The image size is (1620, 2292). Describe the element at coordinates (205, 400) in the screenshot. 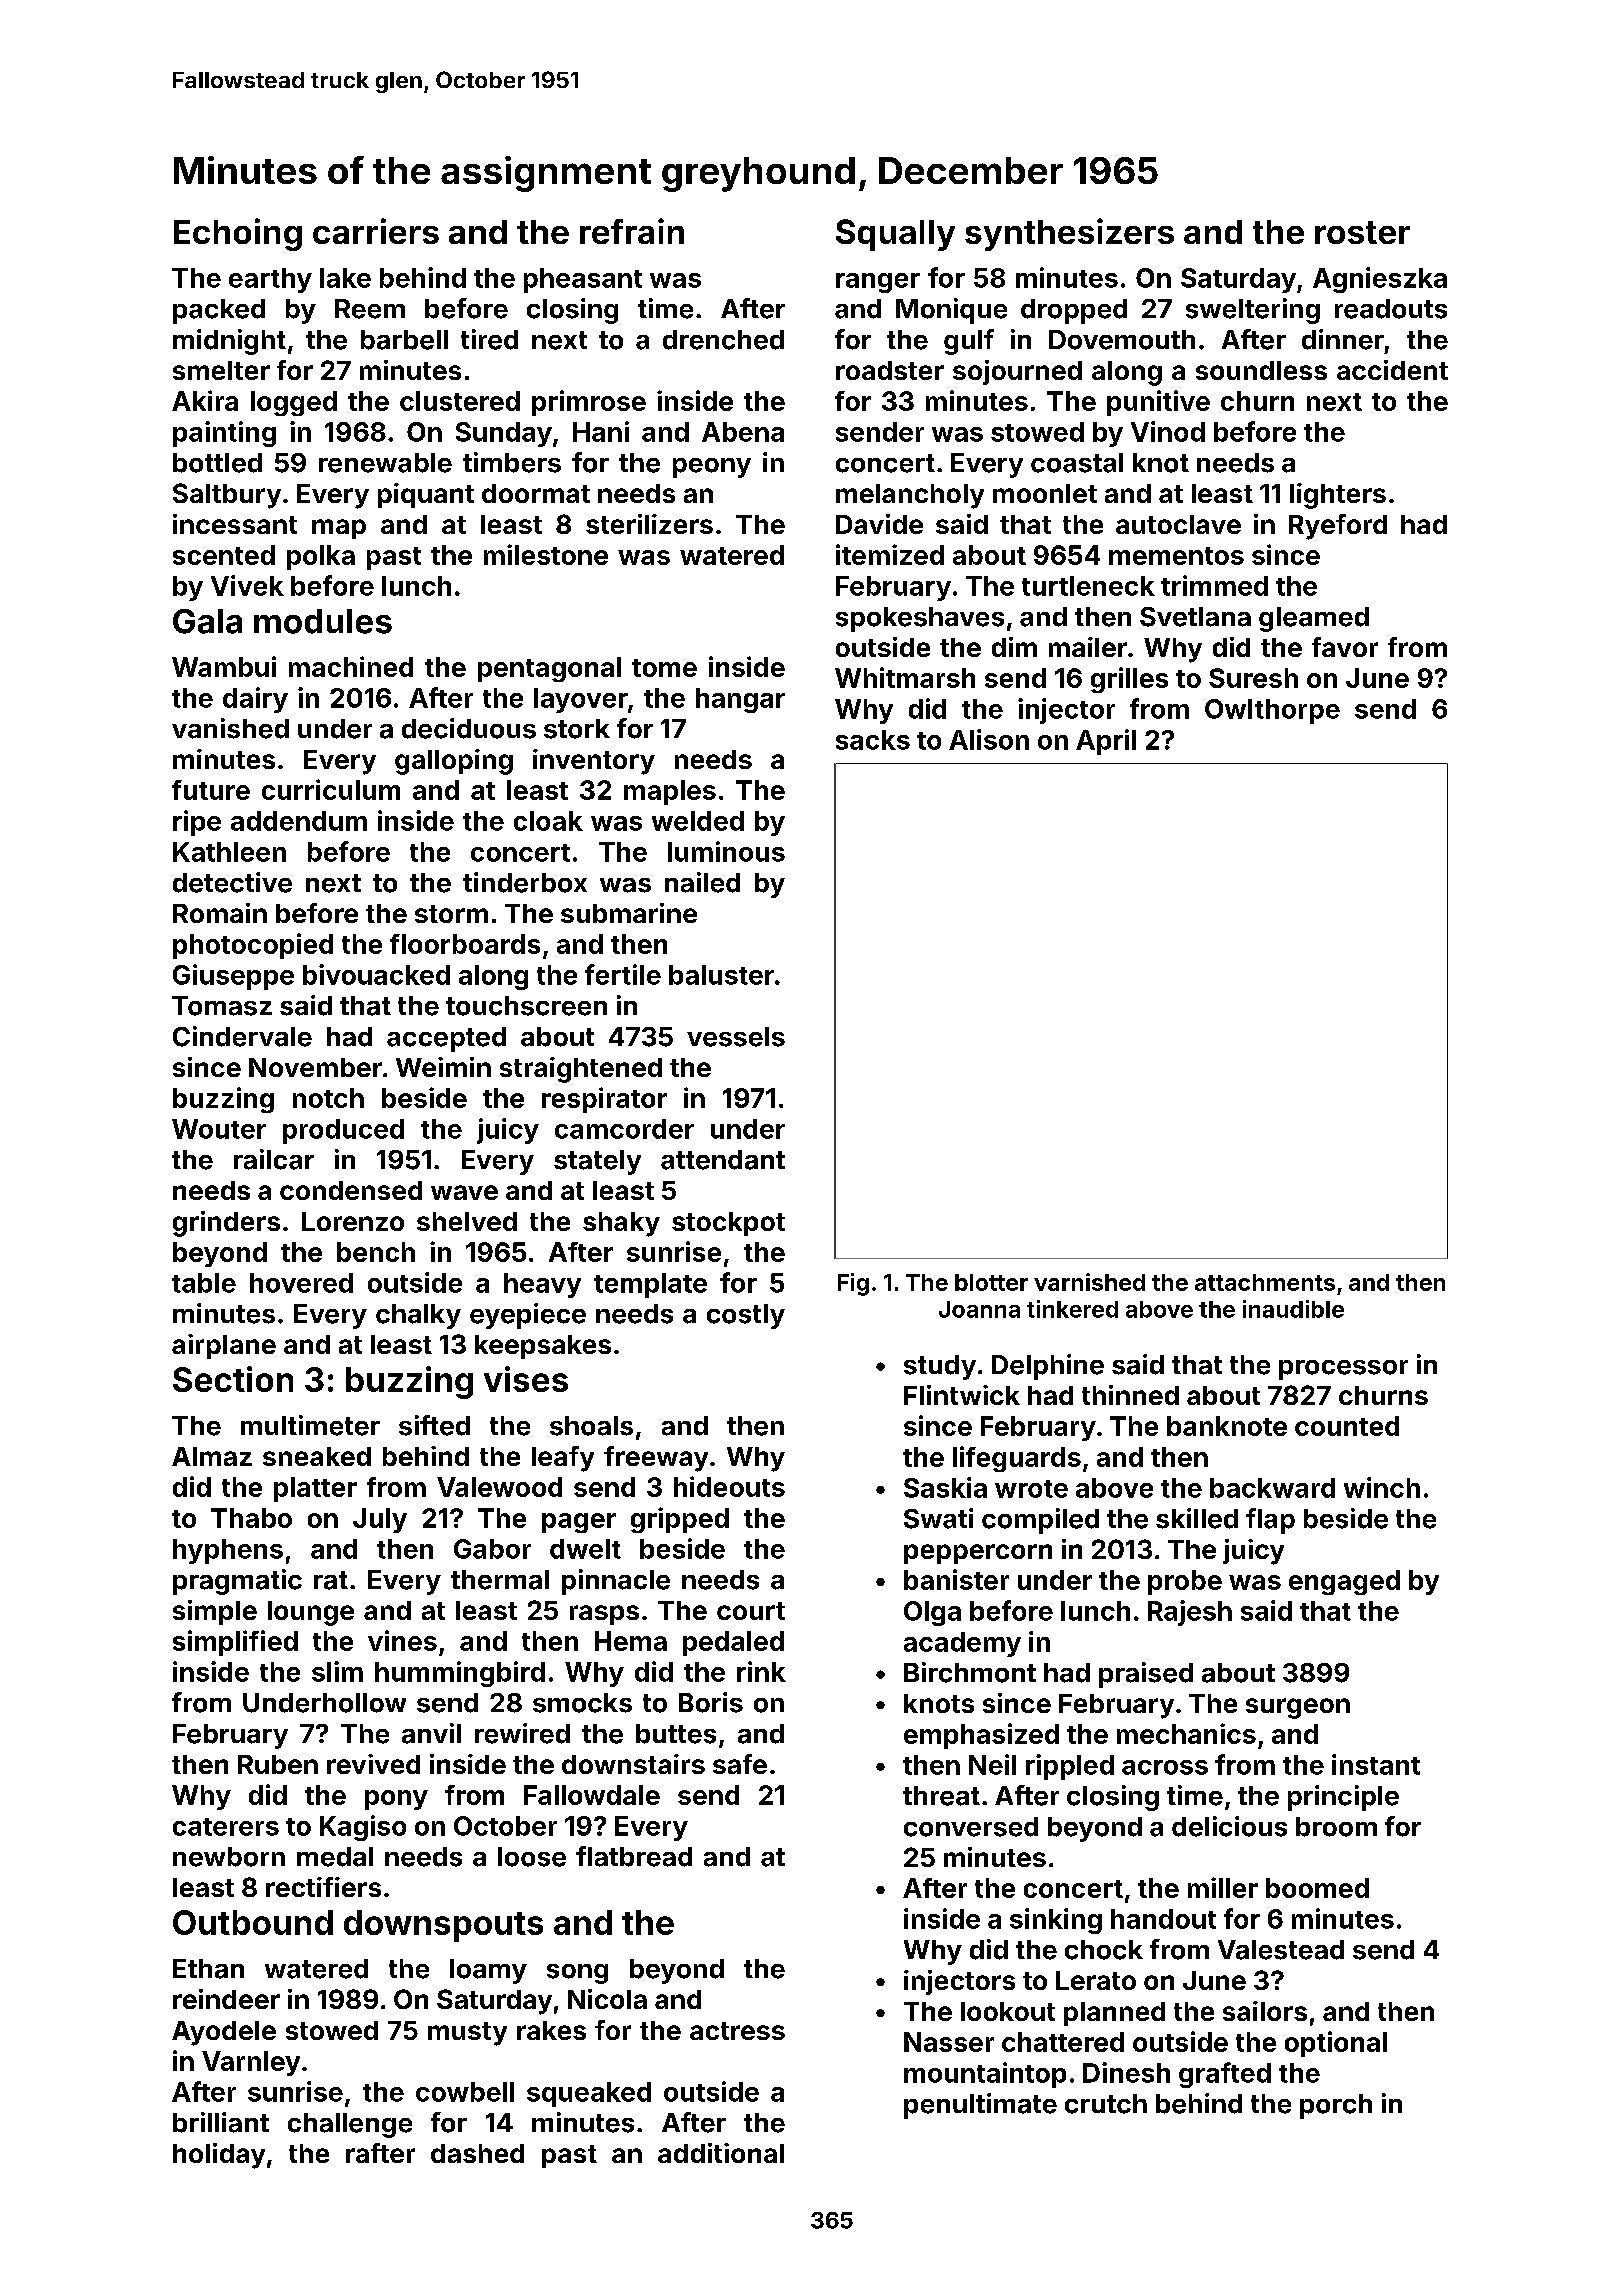

I see `Akira` at that location.
